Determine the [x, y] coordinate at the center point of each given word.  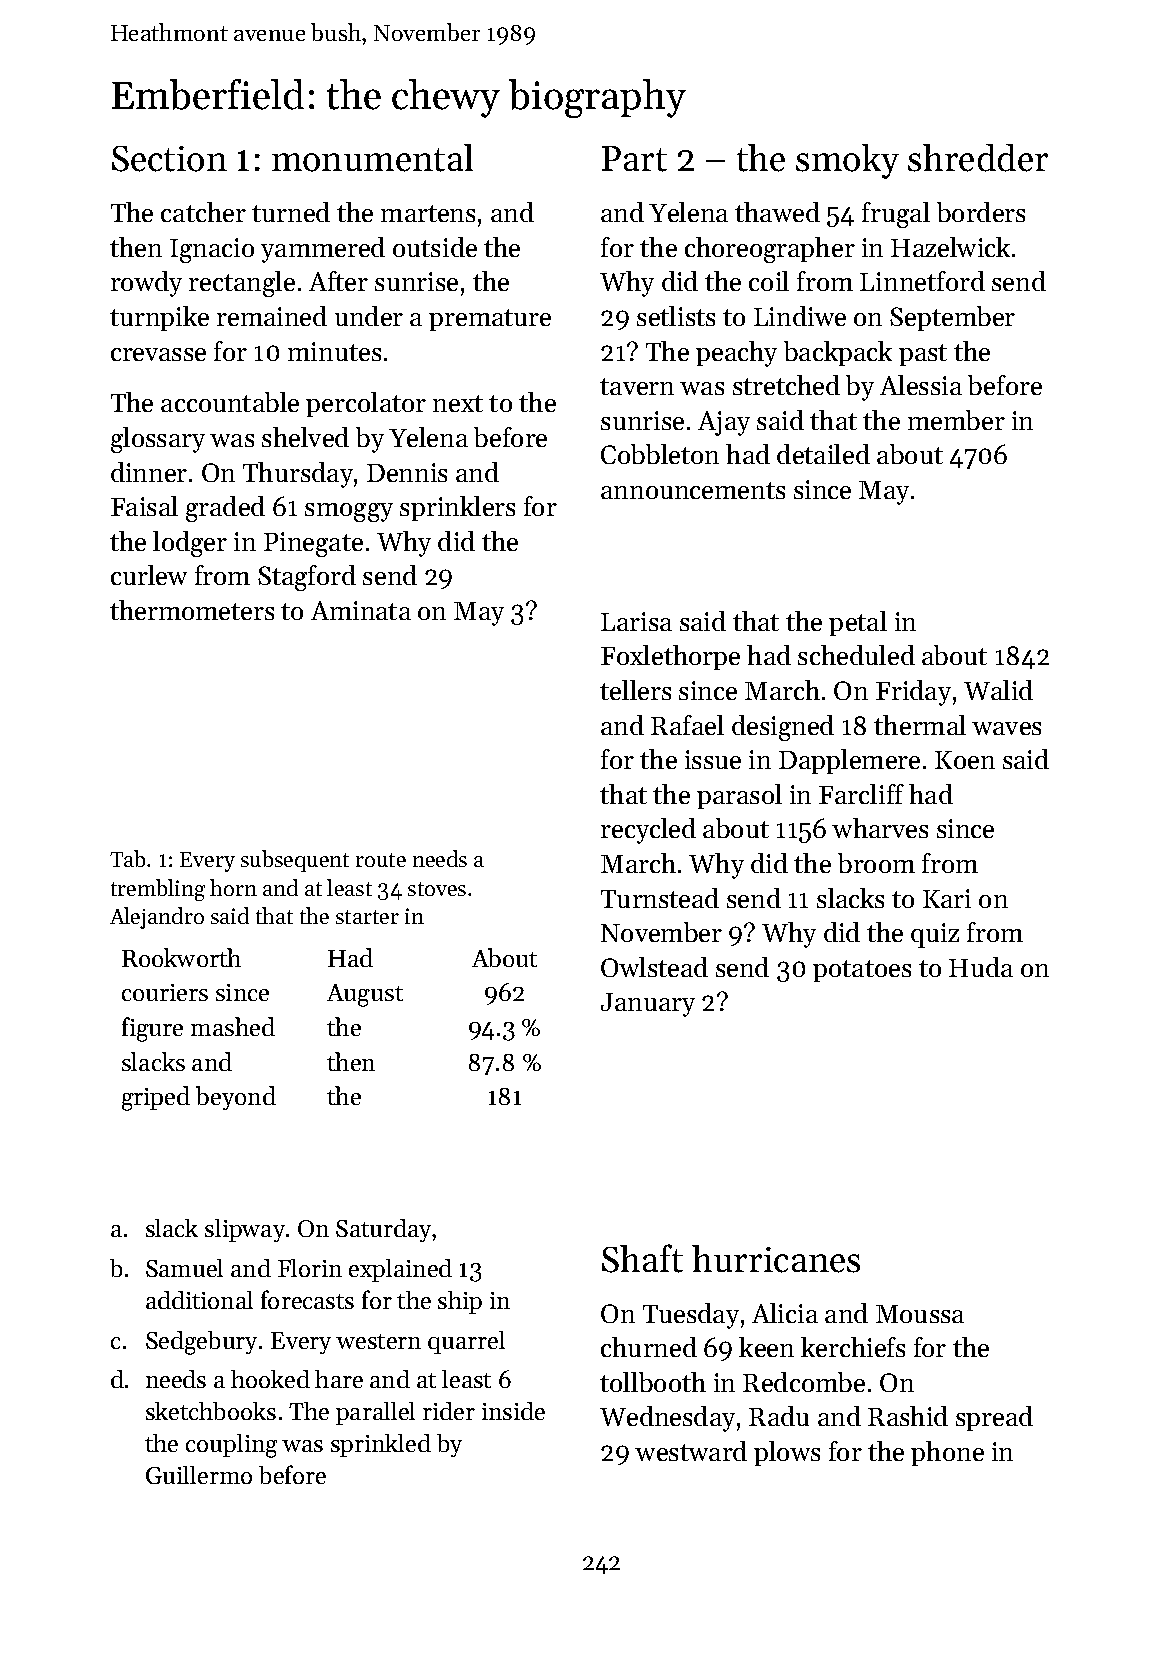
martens [428, 213]
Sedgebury [201, 1343]
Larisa [636, 621]
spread [994, 1418]
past [923, 355]
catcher [203, 212]
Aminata [361, 610]
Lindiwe [800, 316]
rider [449, 1411]
